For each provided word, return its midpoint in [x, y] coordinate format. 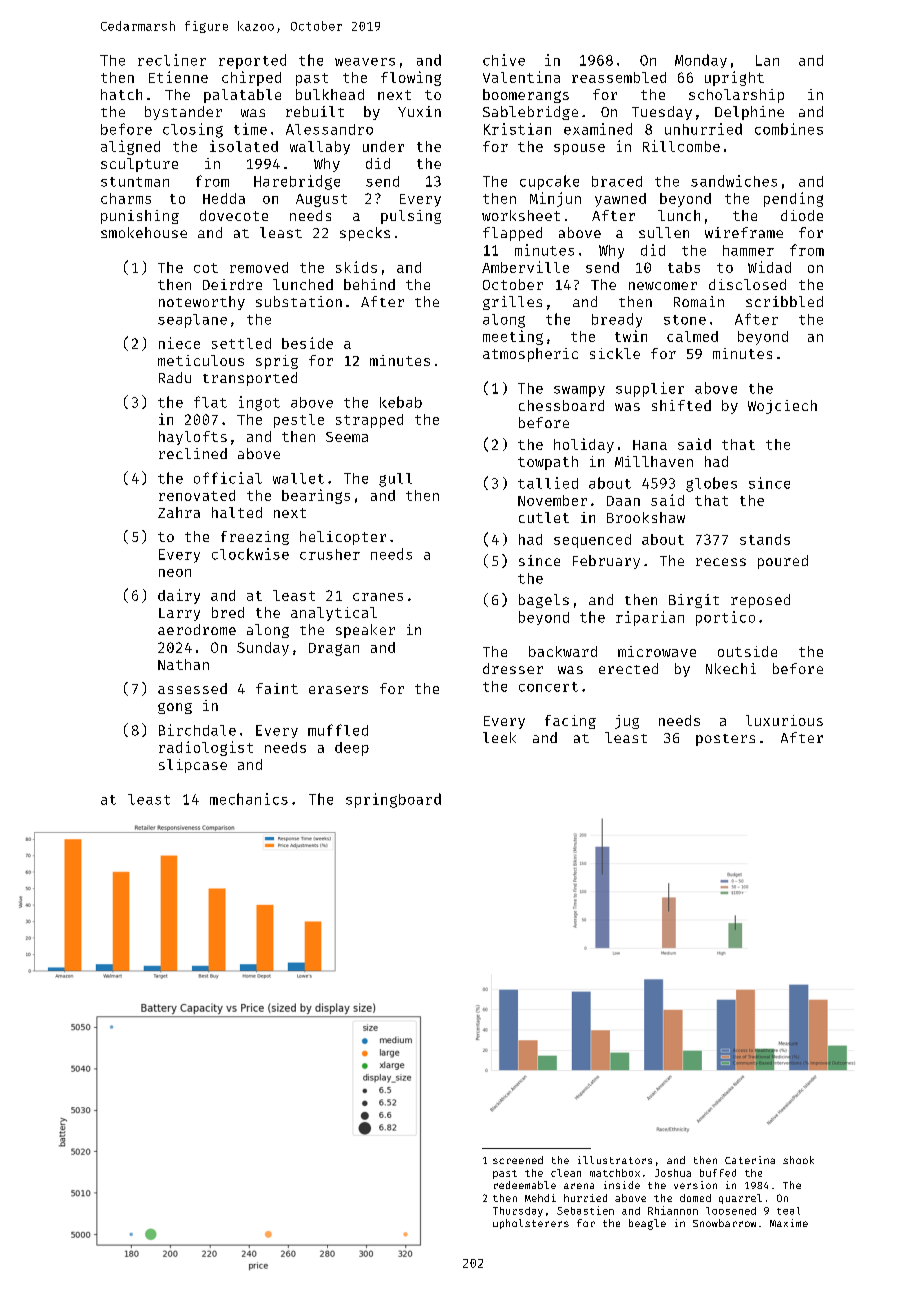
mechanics [249, 799]
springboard [393, 800]
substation [299, 301]
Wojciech [782, 407]
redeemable [525, 1185]
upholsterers [531, 1224]
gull [395, 480]
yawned [620, 200]
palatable [242, 96]
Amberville [525, 267]
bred [228, 612]
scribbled [784, 301]
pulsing [411, 217]
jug [627, 722]
